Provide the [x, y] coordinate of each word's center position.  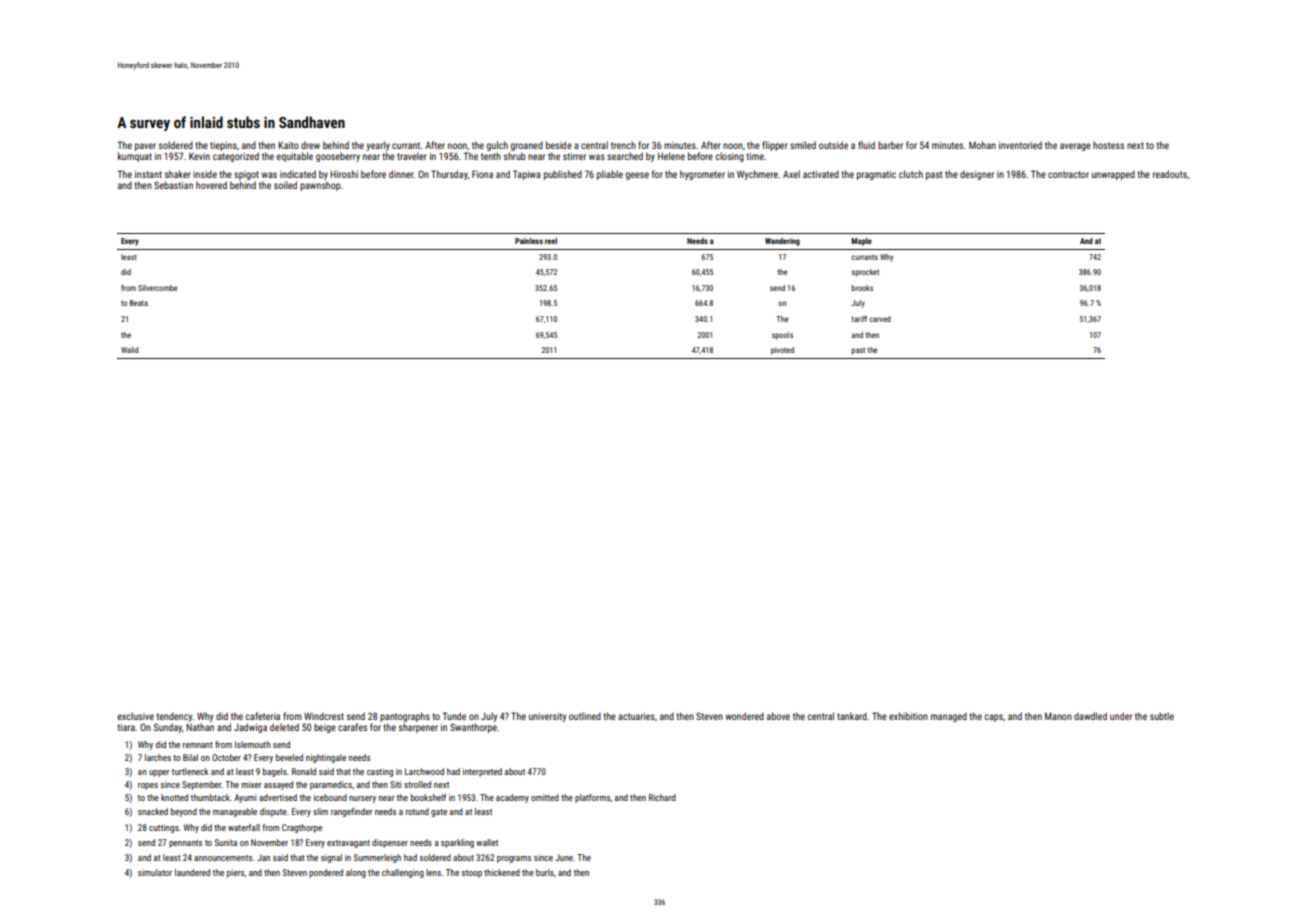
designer [977, 175]
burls [545, 872]
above [778, 716]
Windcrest [324, 716]
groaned [526, 146]
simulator [155, 872]
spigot [246, 175]
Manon [1058, 716]
